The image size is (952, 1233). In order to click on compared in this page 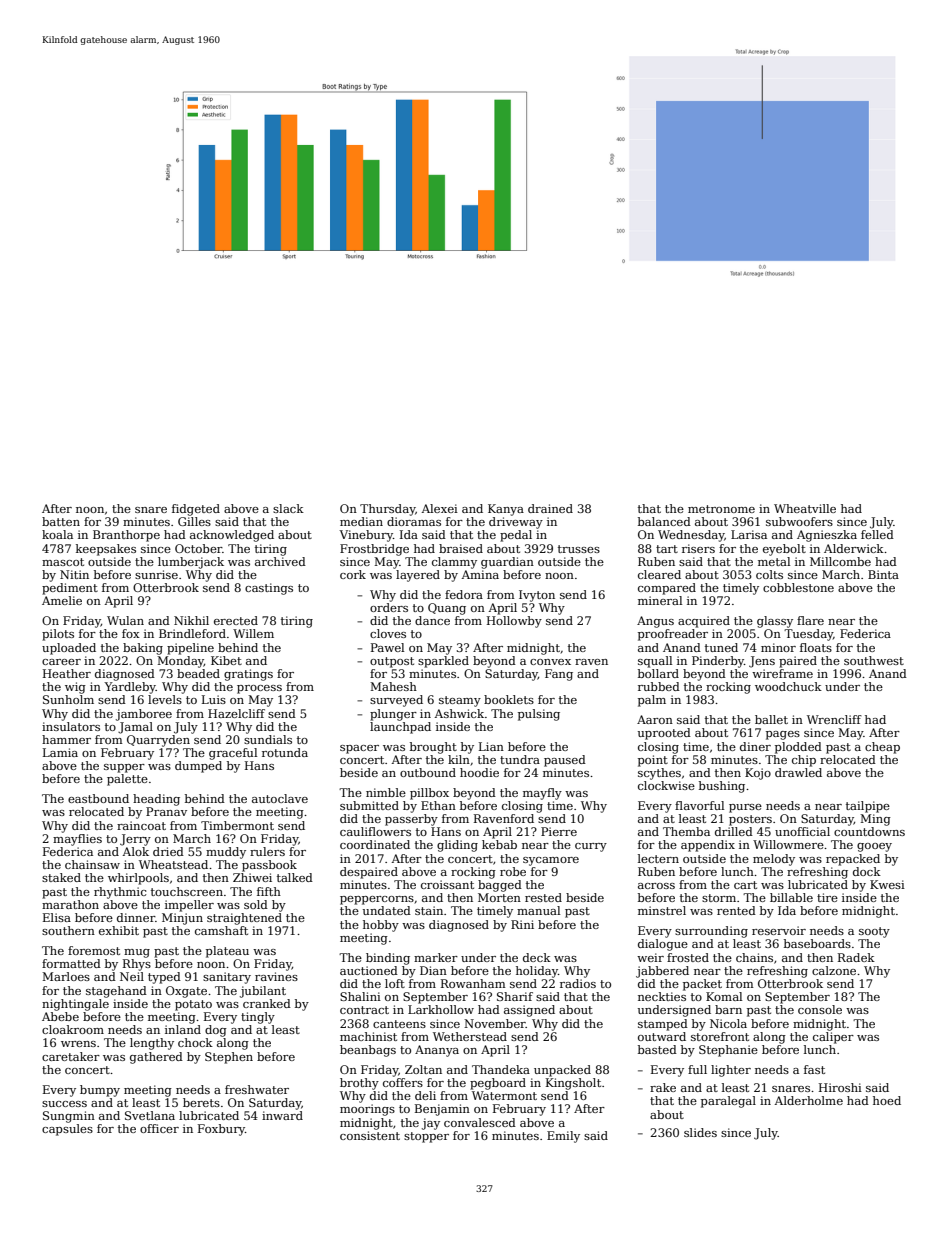, I will do `click(667, 589)`.
